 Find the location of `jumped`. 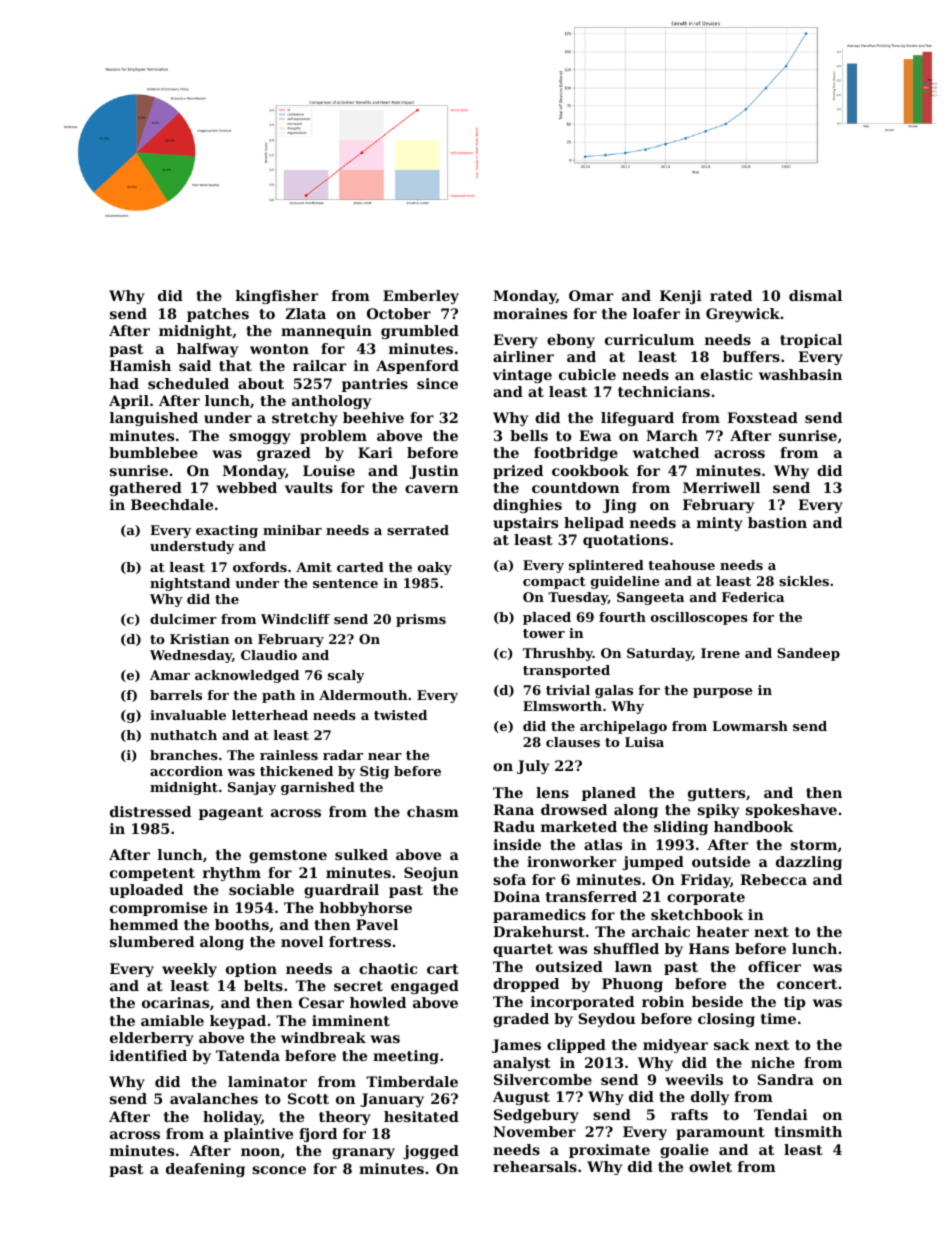

jumped is located at coordinates (653, 863).
